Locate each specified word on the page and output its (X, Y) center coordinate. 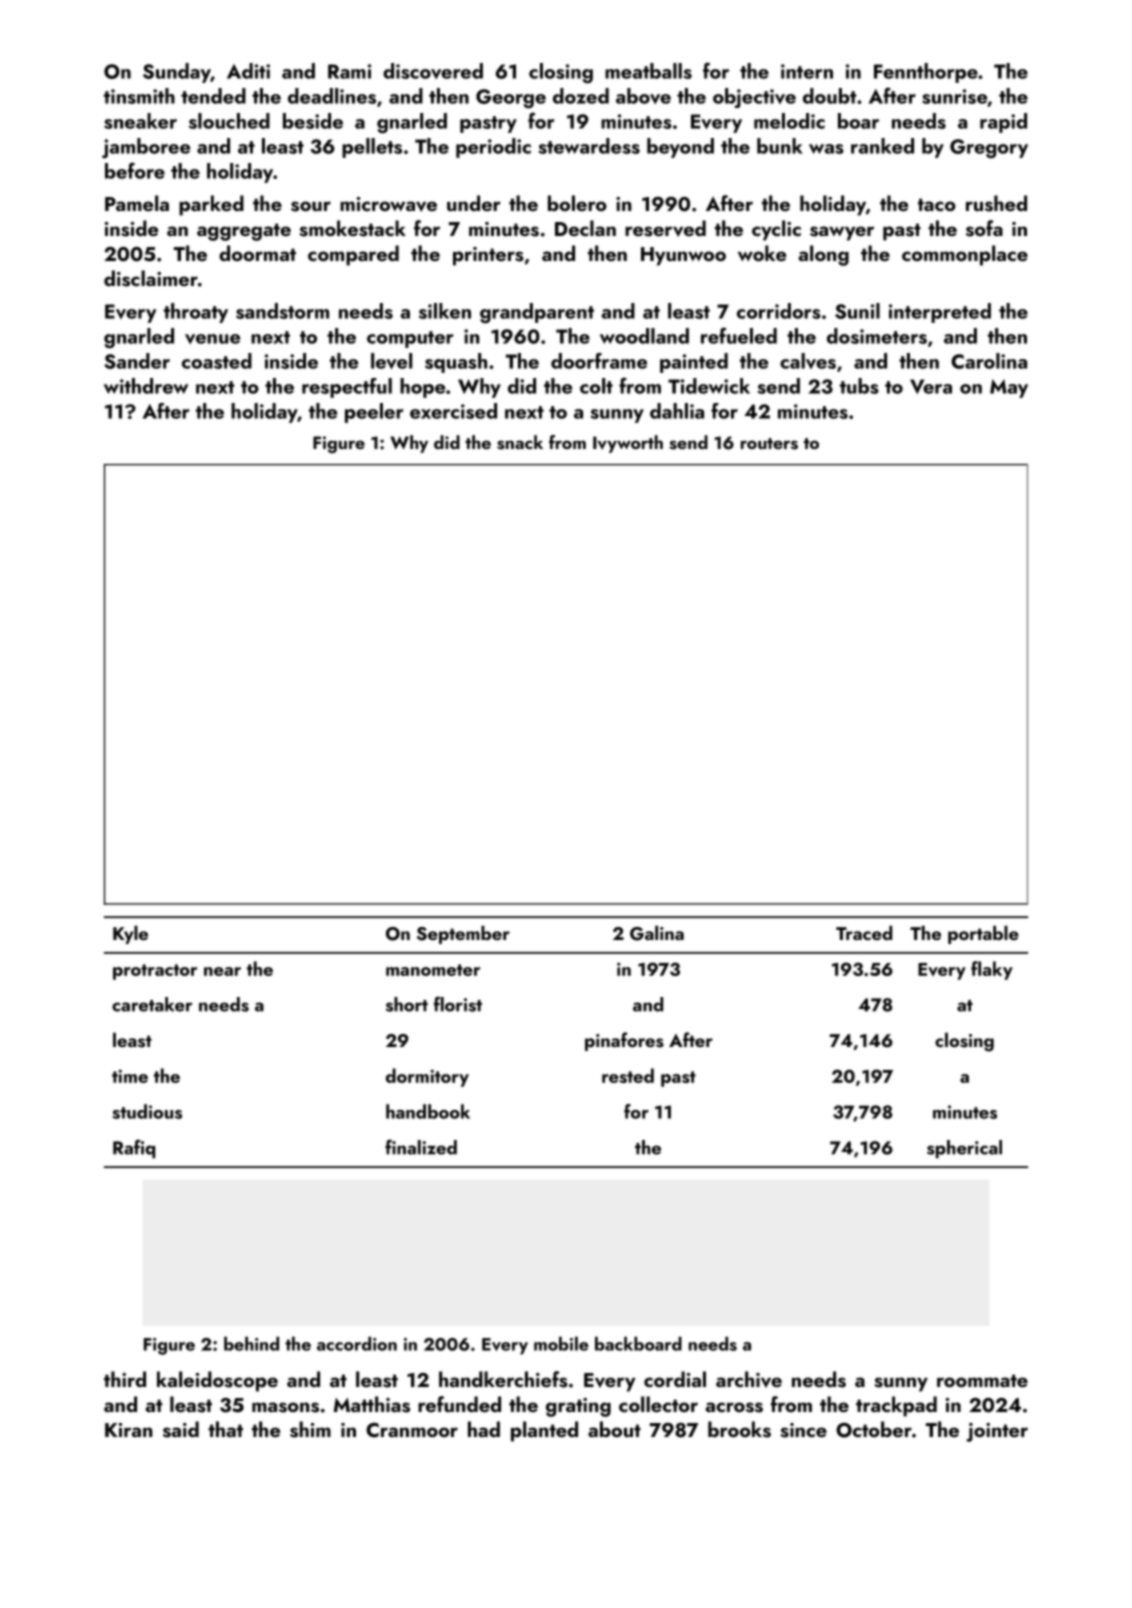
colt (596, 386)
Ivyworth (628, 444)
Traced (864, 932)
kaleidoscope (217, 1381)
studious (147, 1111)
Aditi (248, 71)
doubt (829, 96)
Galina (657, 933)
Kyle (130, 934)
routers (769, 444)
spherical (964, 1149)
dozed (581, 96)
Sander (137, 361)
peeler (374, 413)
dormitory (427, 1077)
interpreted (940, 313)
